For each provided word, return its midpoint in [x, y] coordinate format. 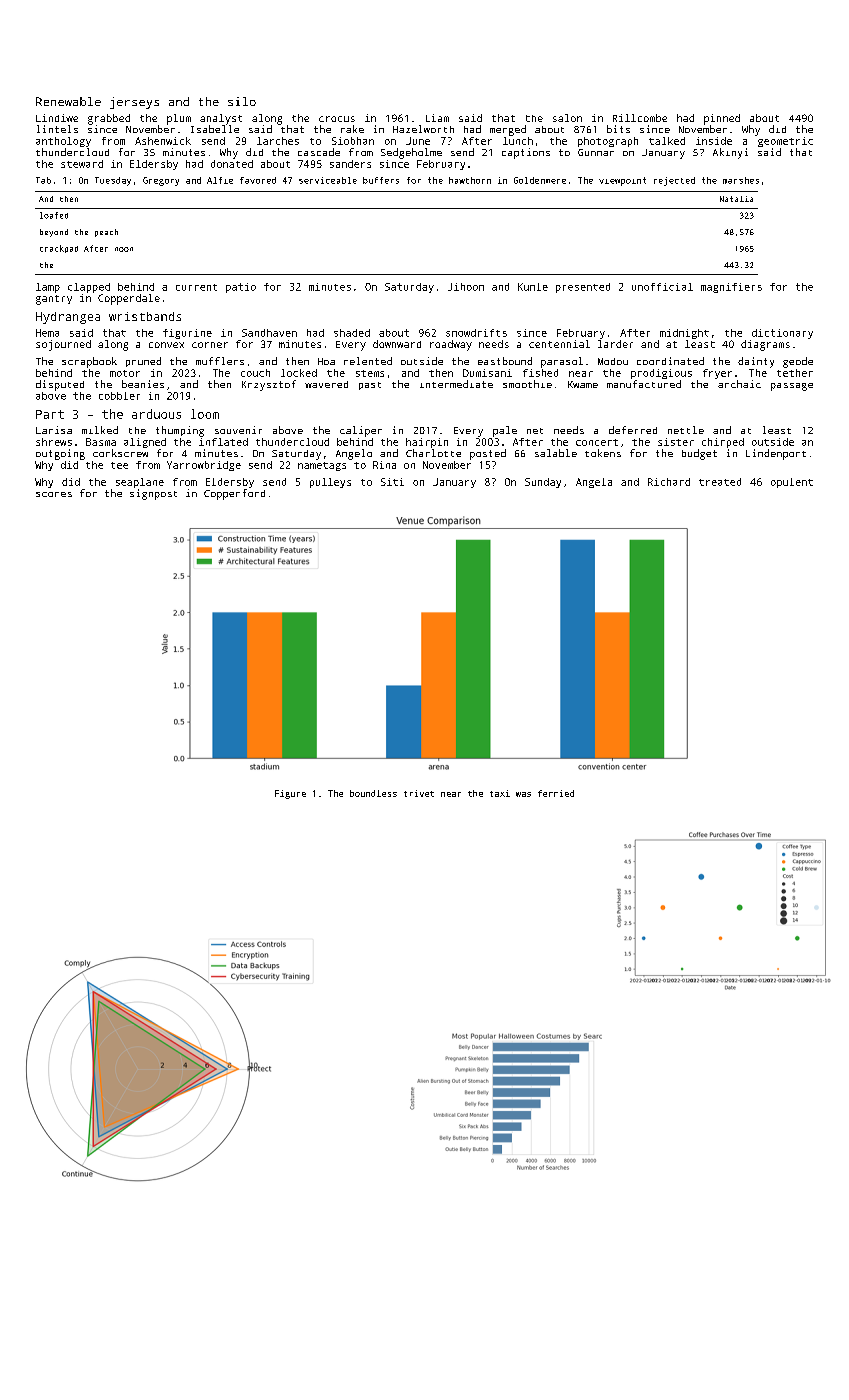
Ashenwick [163, 141]
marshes [741, 180]
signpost [153, 494]
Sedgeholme [411, 153]
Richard [669, 482]
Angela [594, 483]
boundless [373, 793]
